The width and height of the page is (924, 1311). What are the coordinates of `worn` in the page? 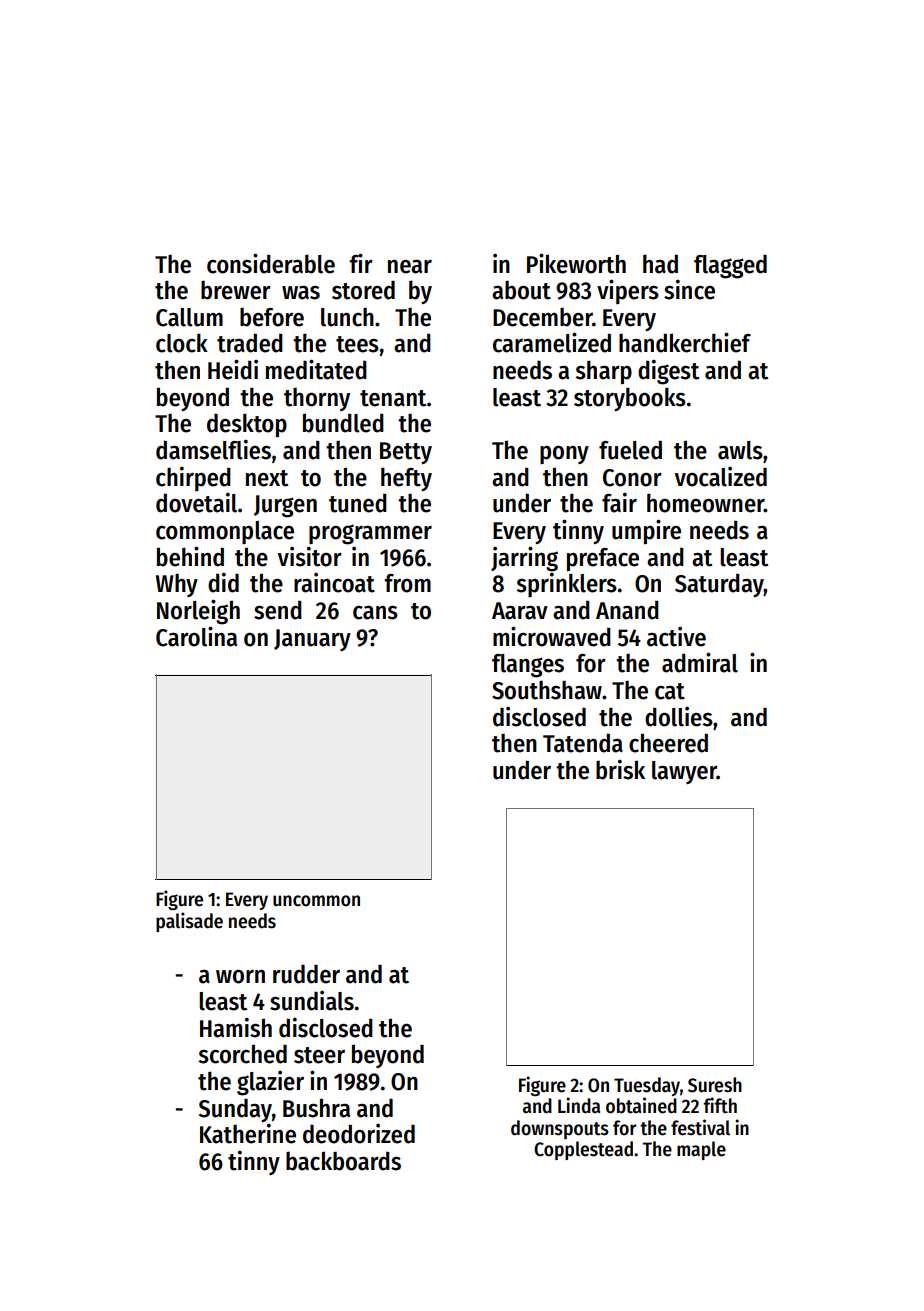 It's located at (240, 977).
